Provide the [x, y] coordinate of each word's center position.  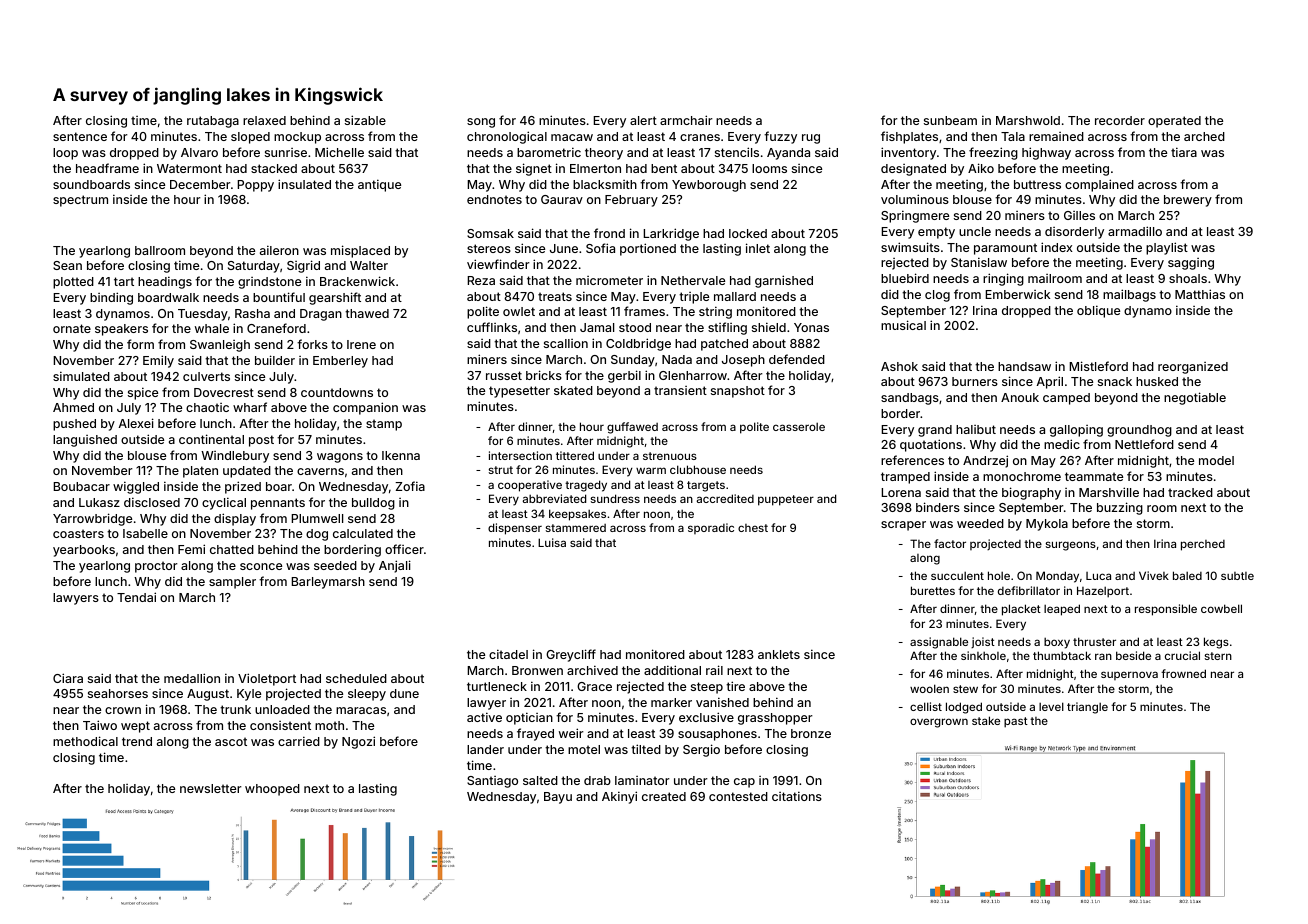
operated [1174, 122]
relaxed [264, 120]
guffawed [632, 428]
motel [584, 749]
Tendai [136, 597]
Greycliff [571, 655]
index [1057, 247]
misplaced [360, 251]
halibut [976, 429]
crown [123, 710]
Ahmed [73, 407]
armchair [686, 120]
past [1016, 722]
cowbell [1221, 608]
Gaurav [562, 199]
